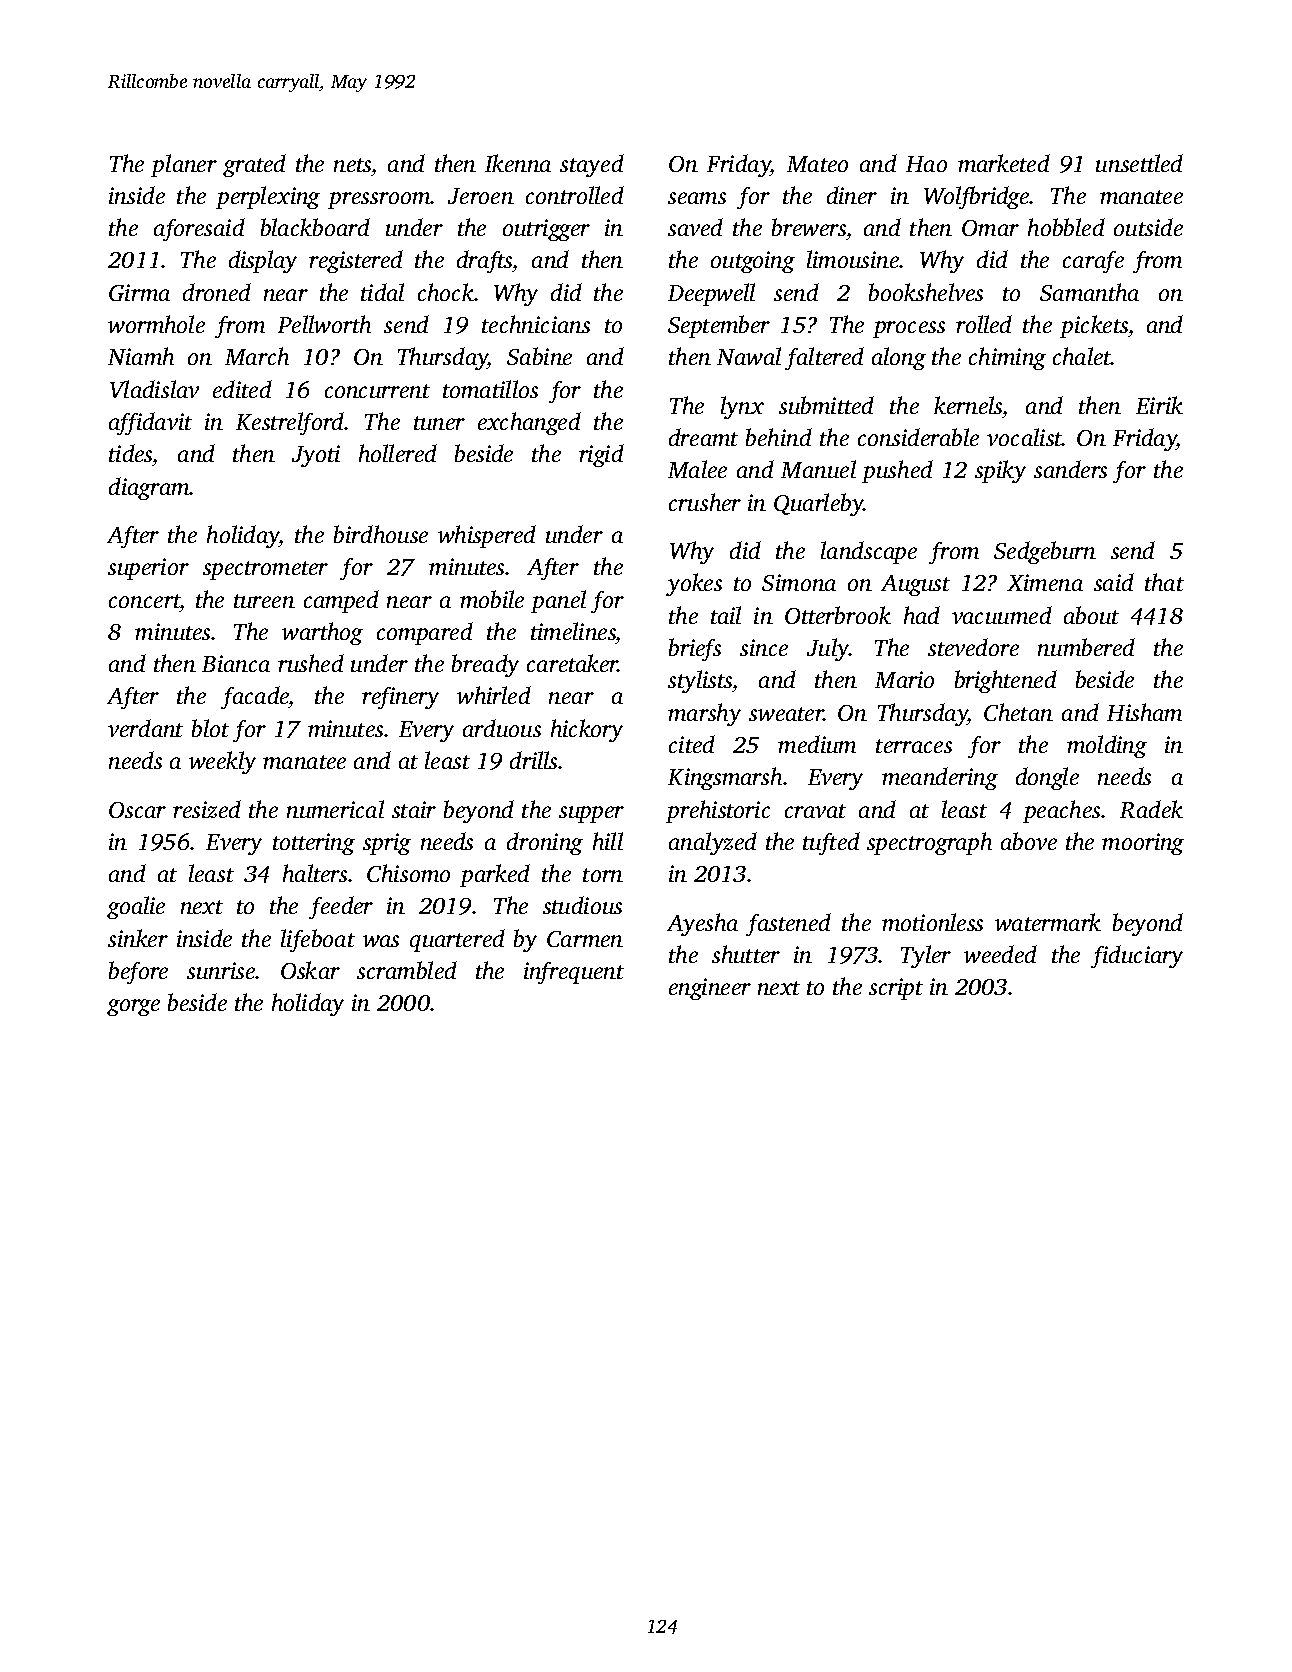  Describe the element at coordinates (904, 679) in the screenshot. I see `Mario` at that location.
